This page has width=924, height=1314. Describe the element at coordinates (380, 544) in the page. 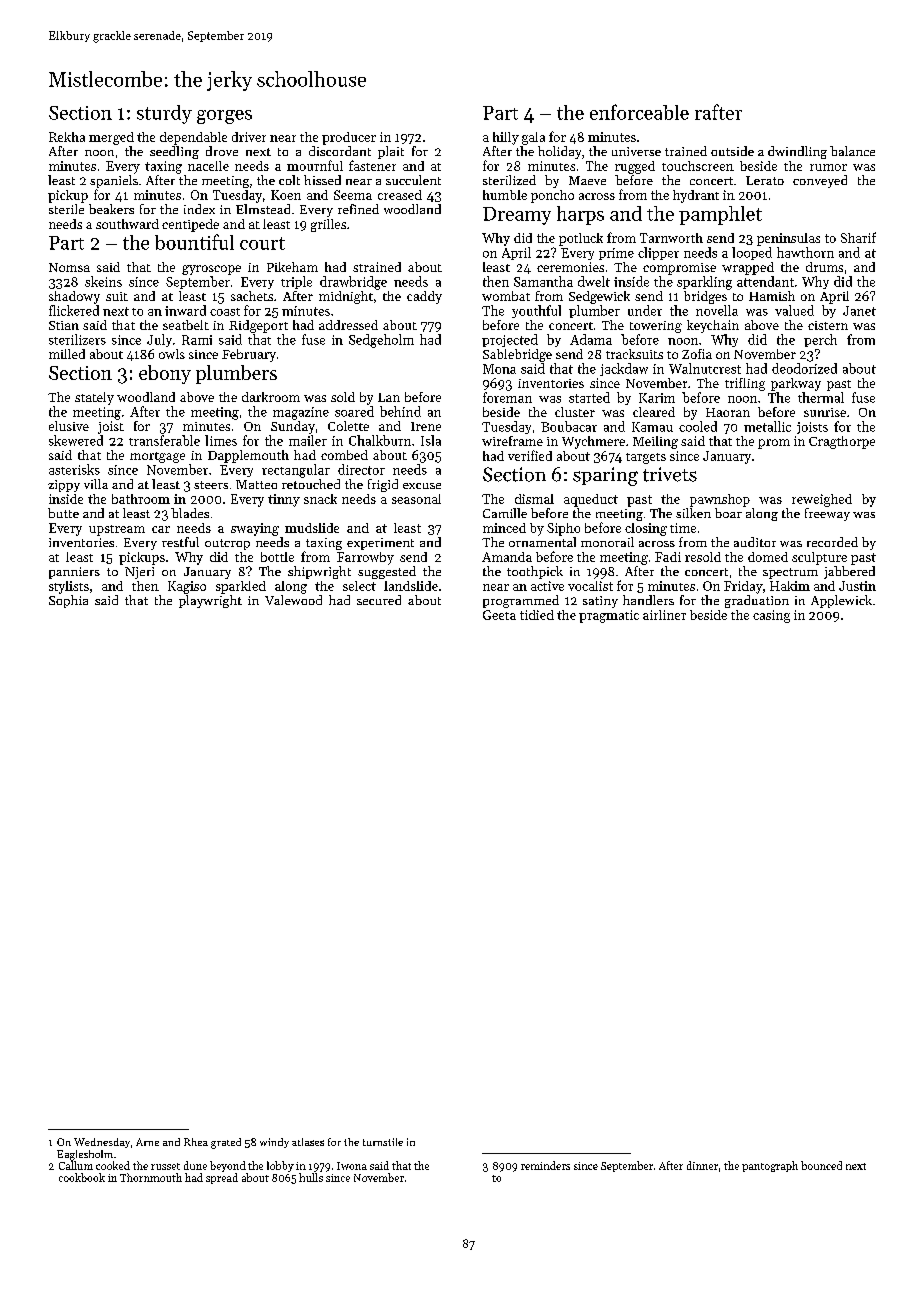

I see `experiment` at that location.
